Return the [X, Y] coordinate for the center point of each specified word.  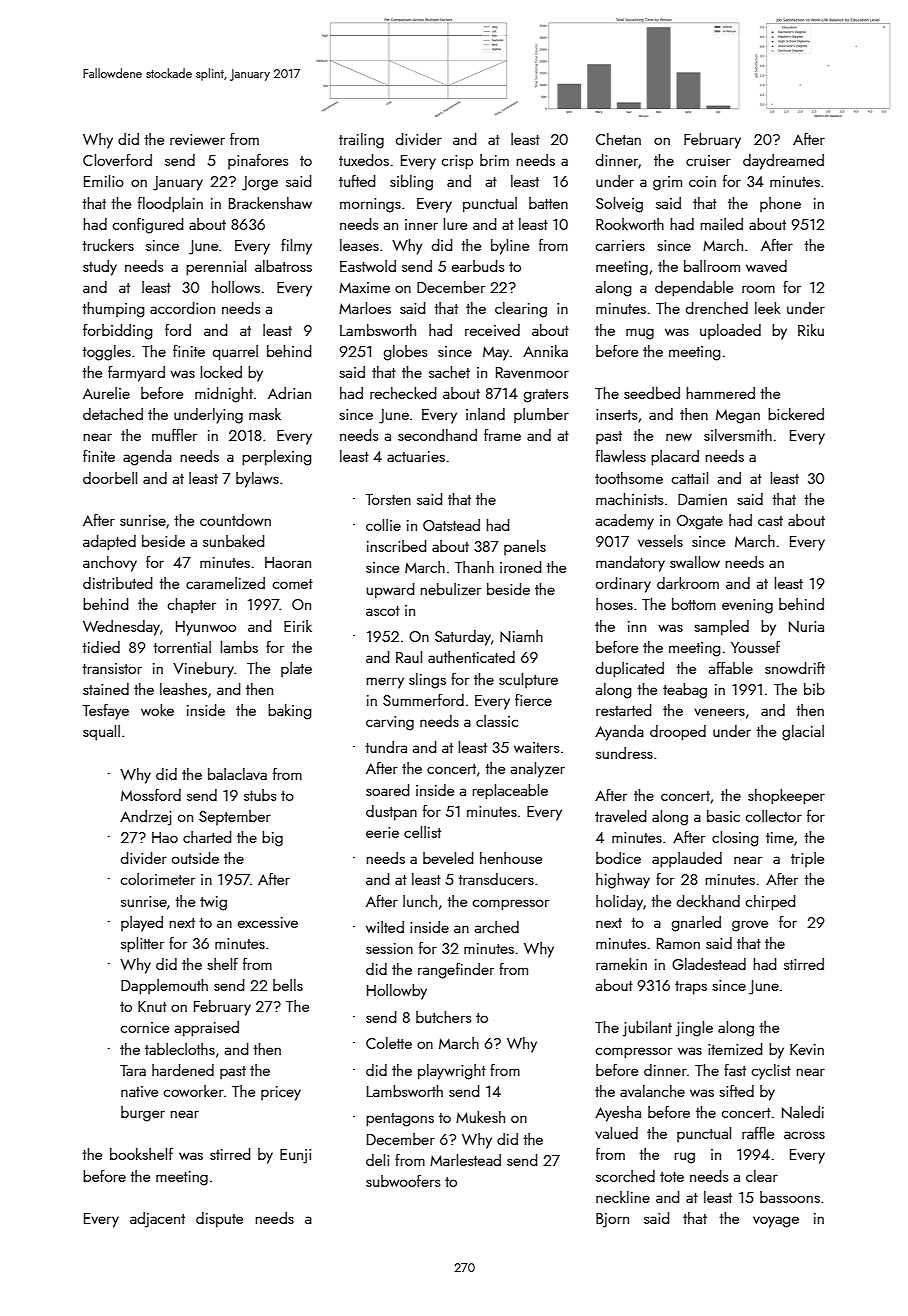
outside [195, 858]
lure [455, 224]
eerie [382, 832]
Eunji [295, 1156]
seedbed [652, 393]
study [100, 268]
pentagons [400, 1120]
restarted [624, 710]
